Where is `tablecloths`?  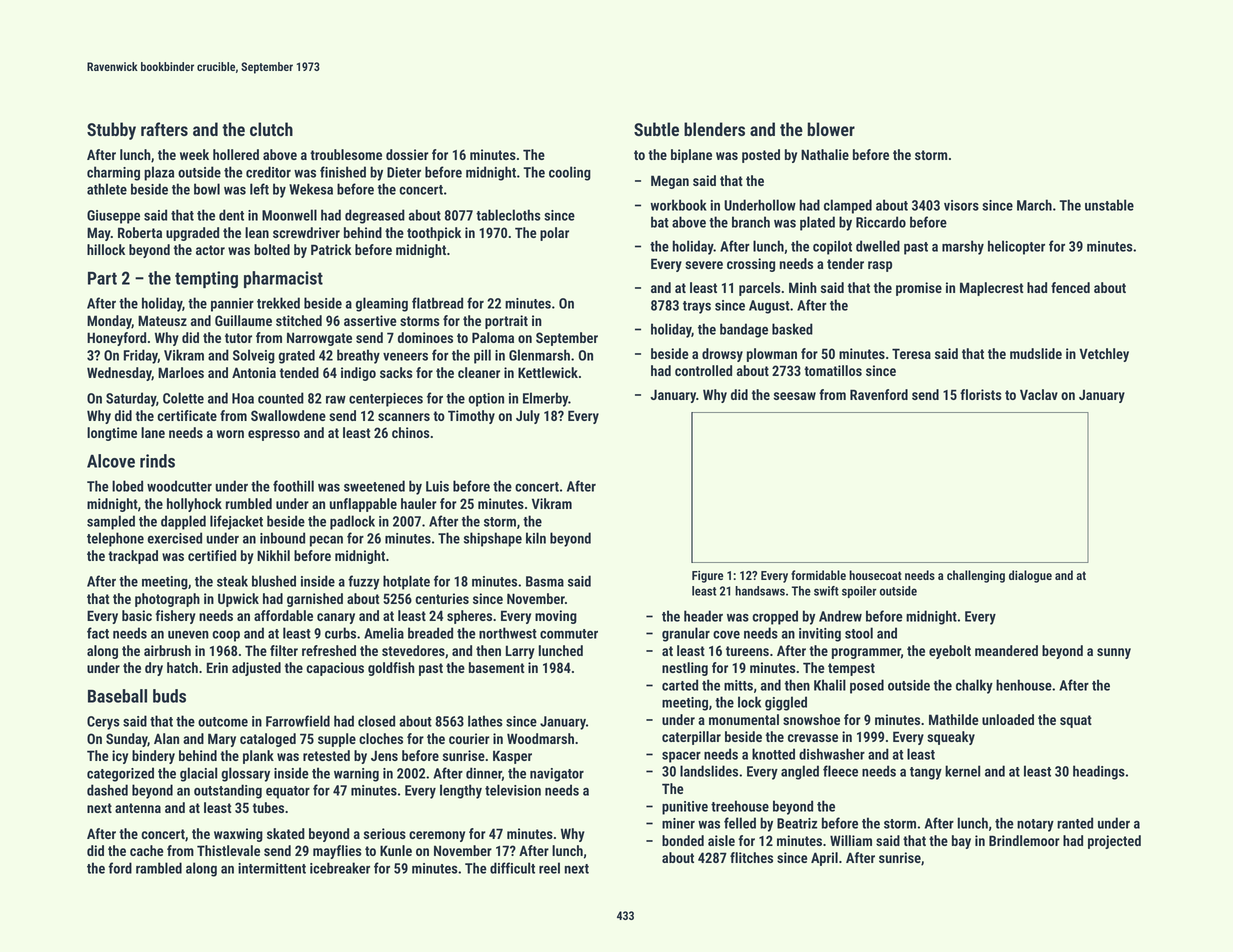
tablecloths is located at coordinates (508, 215).
